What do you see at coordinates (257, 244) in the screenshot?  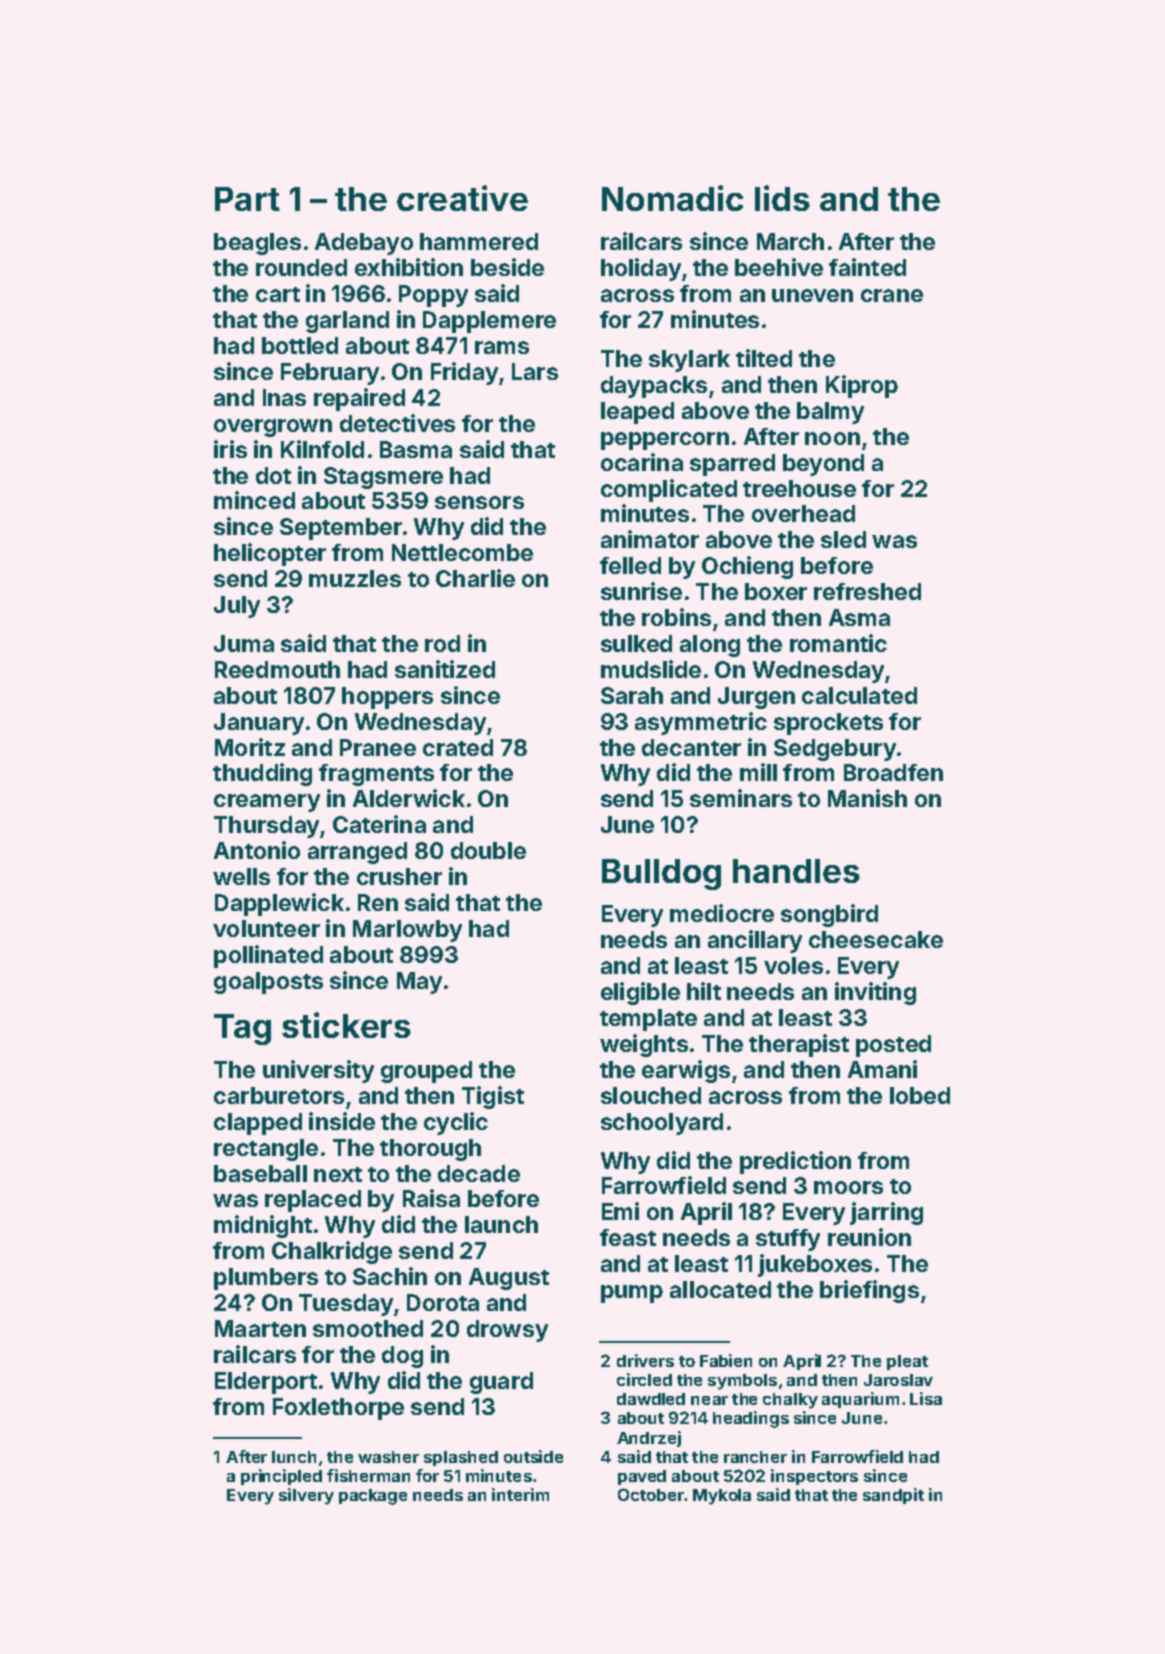 I see `beagles` at bounding box center [257, 244].
